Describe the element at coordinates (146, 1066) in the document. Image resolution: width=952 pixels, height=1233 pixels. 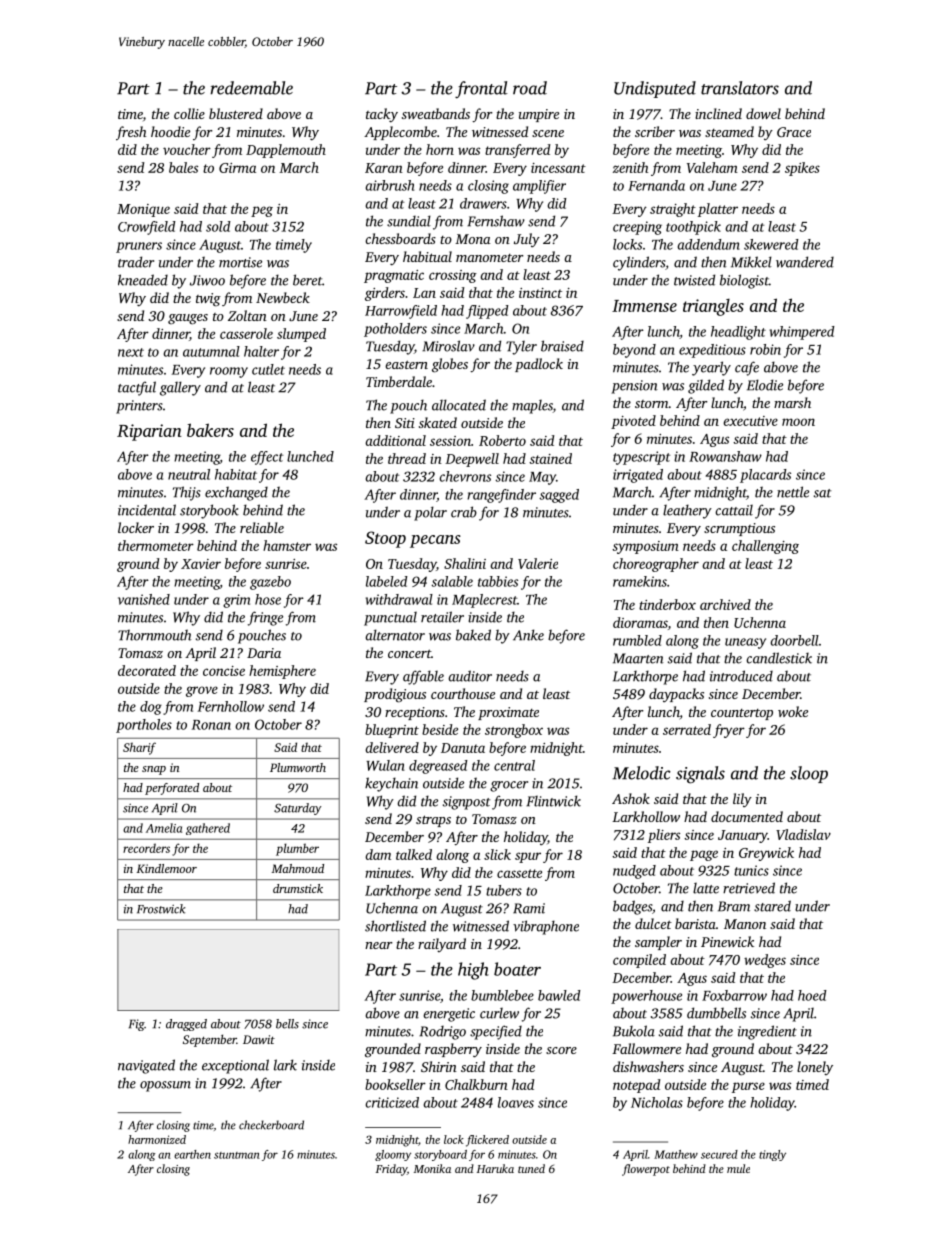
I see `navigated` at that location.
